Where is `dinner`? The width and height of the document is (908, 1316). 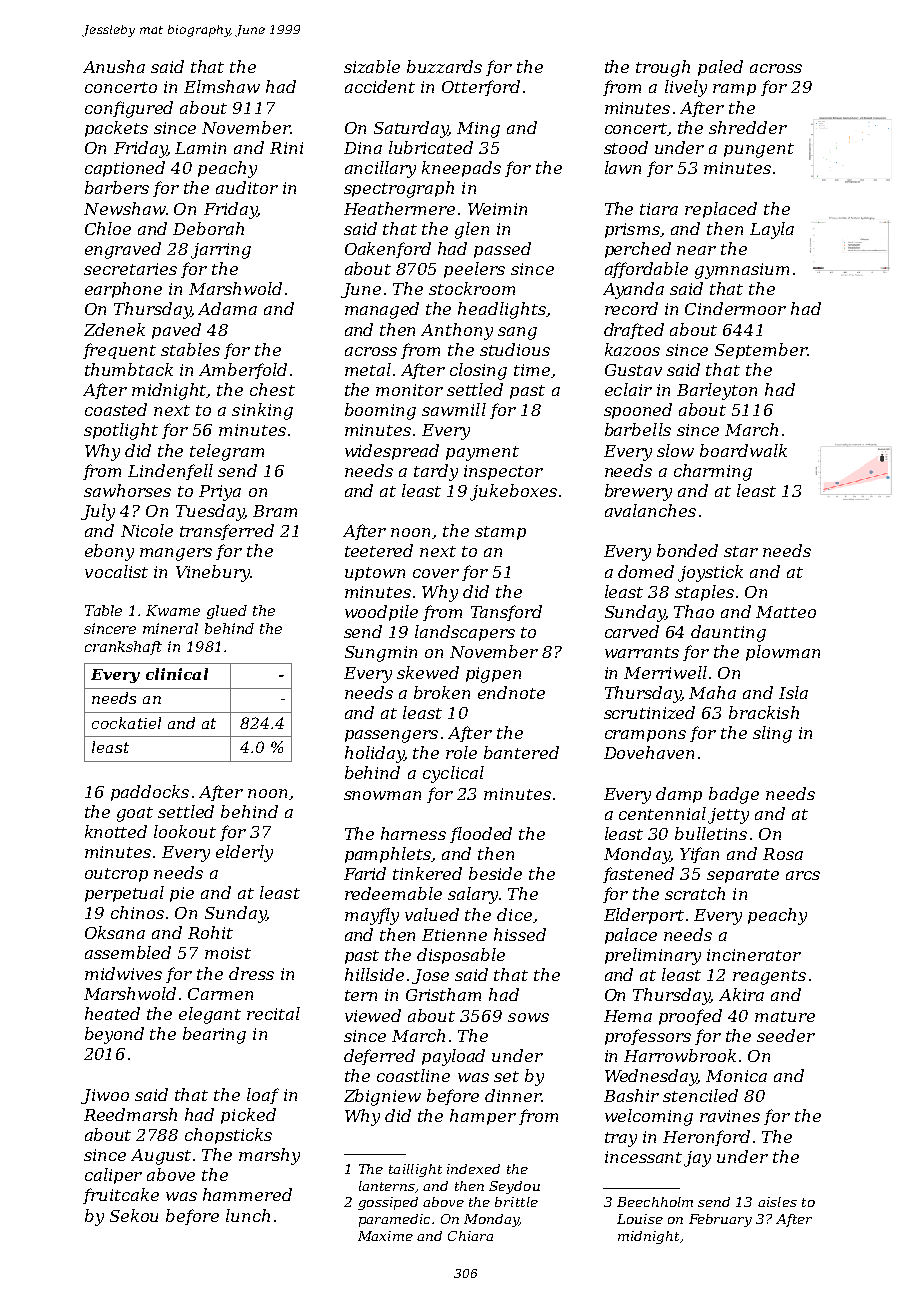
dinner is located at coordinates (513, 1095).
